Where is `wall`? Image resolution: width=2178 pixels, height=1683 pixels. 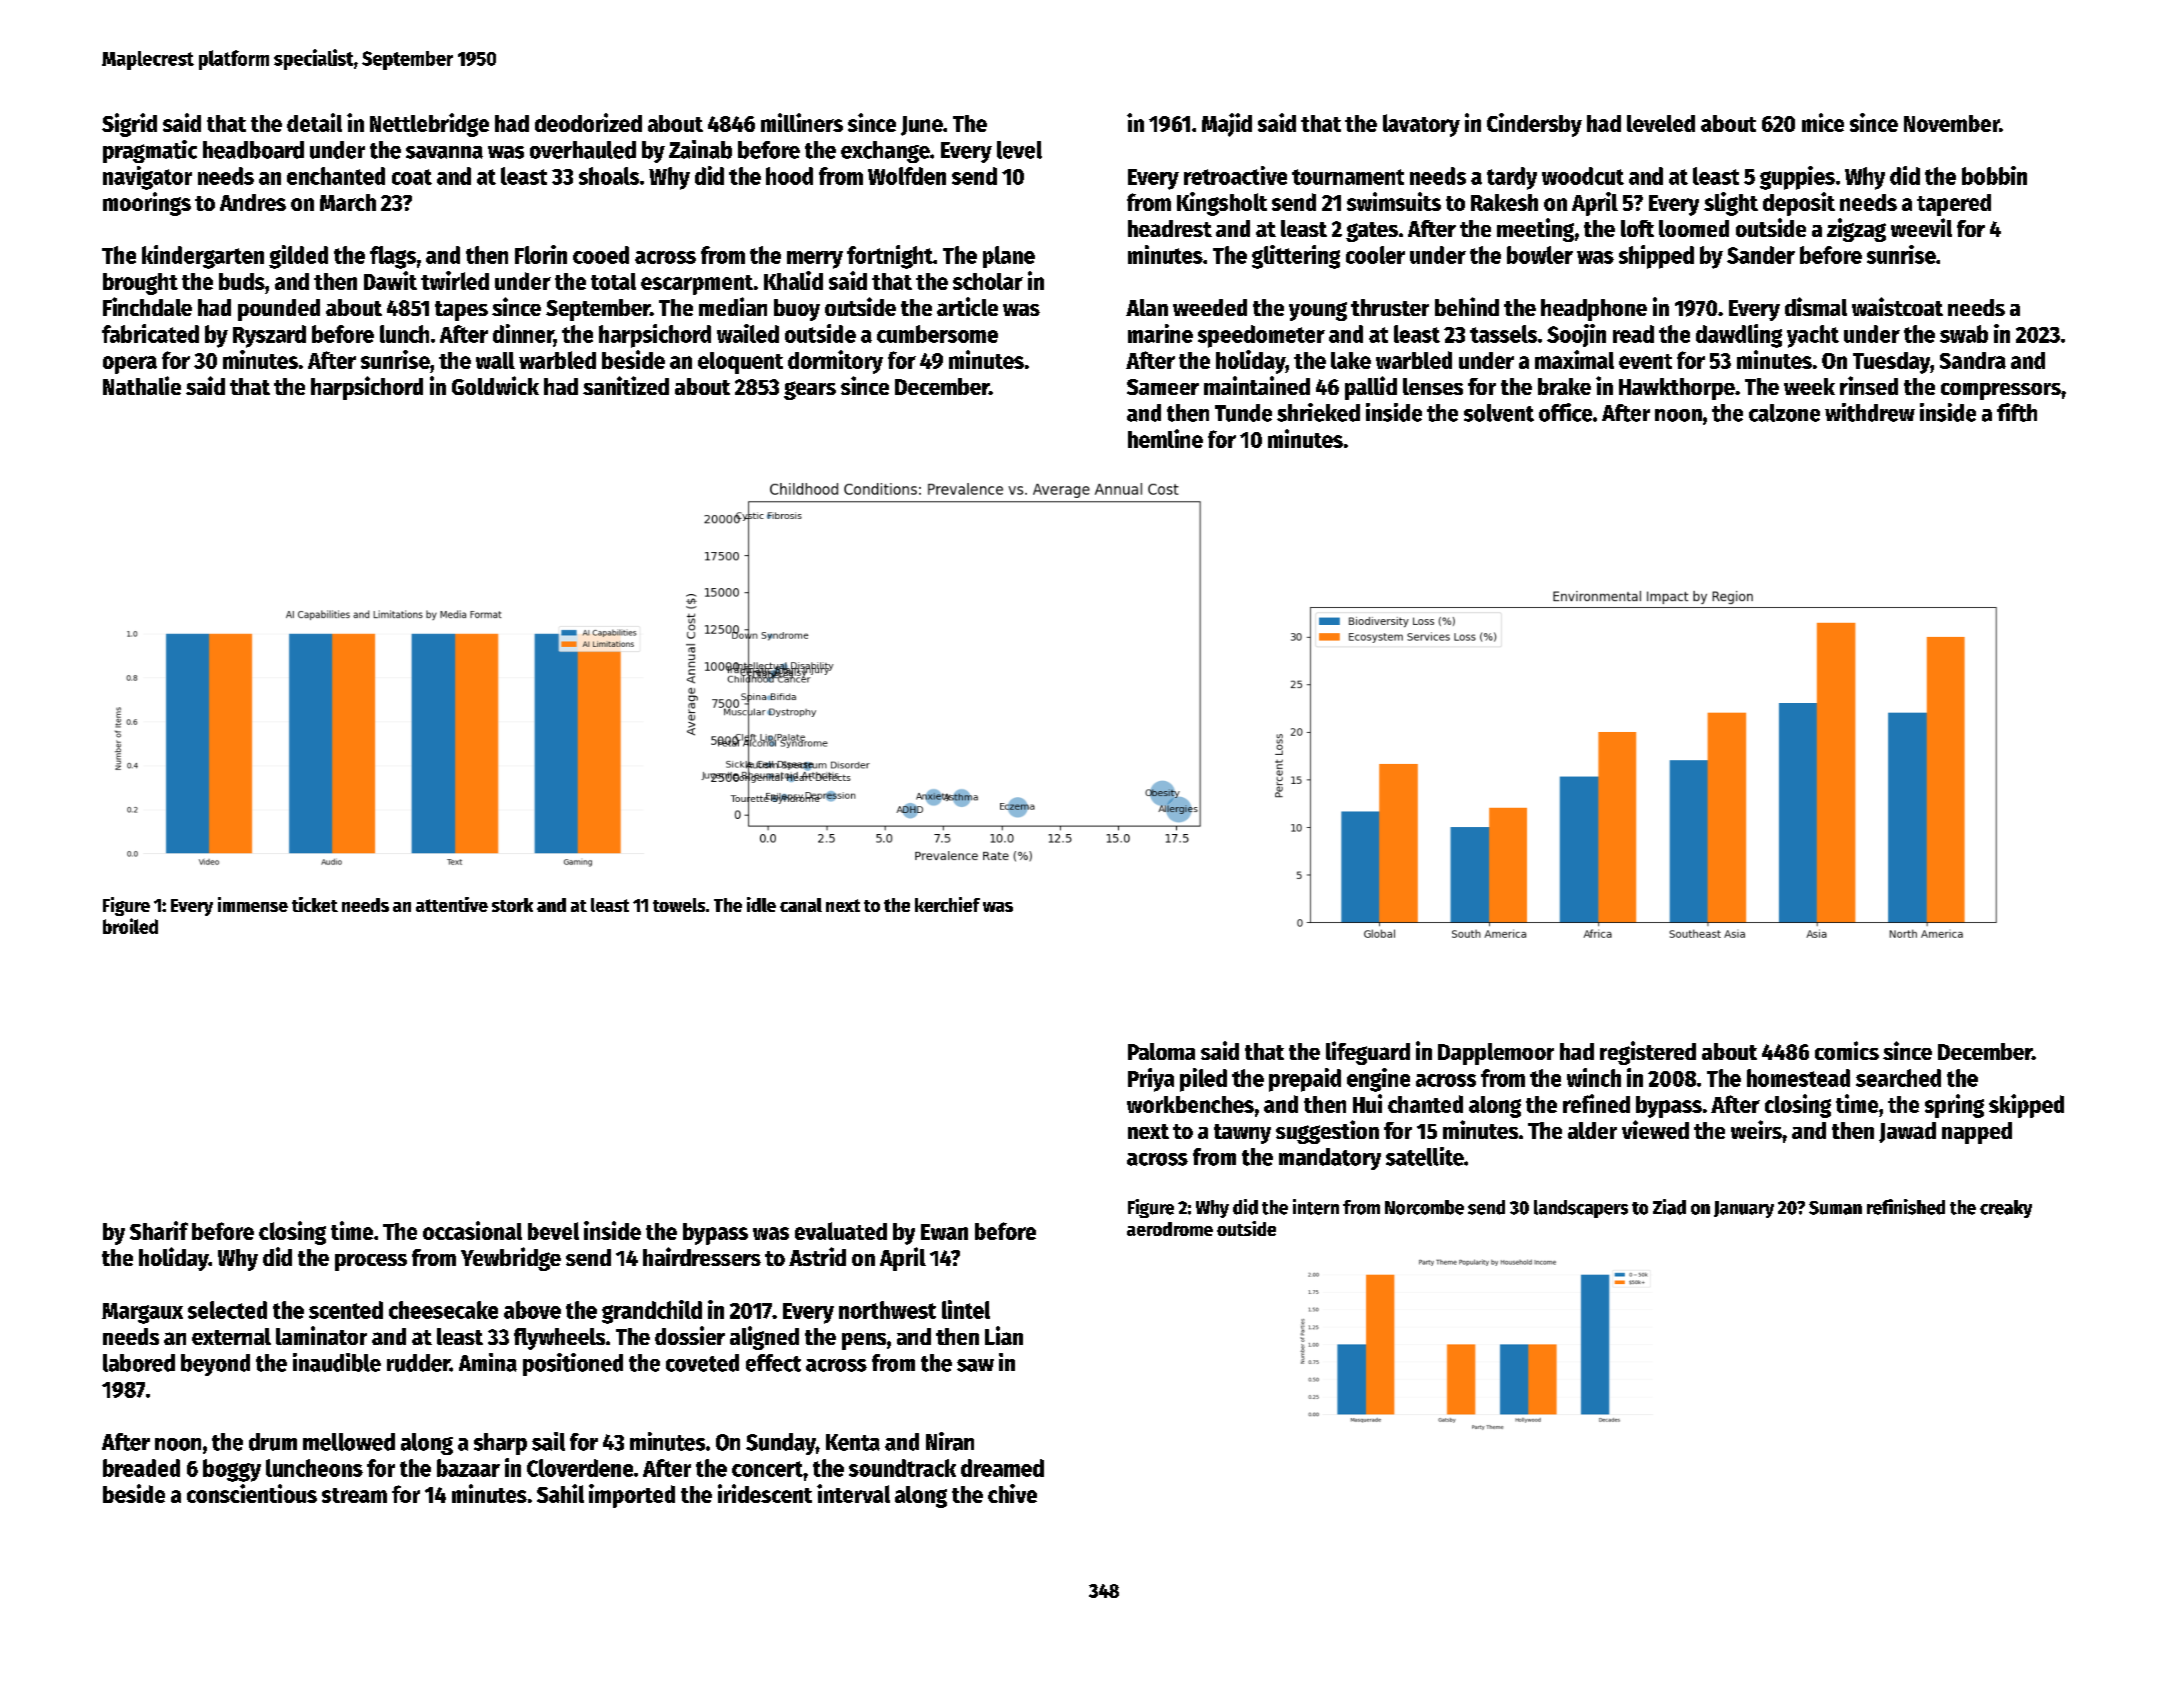 wall is located at coordinates (495, 360).
